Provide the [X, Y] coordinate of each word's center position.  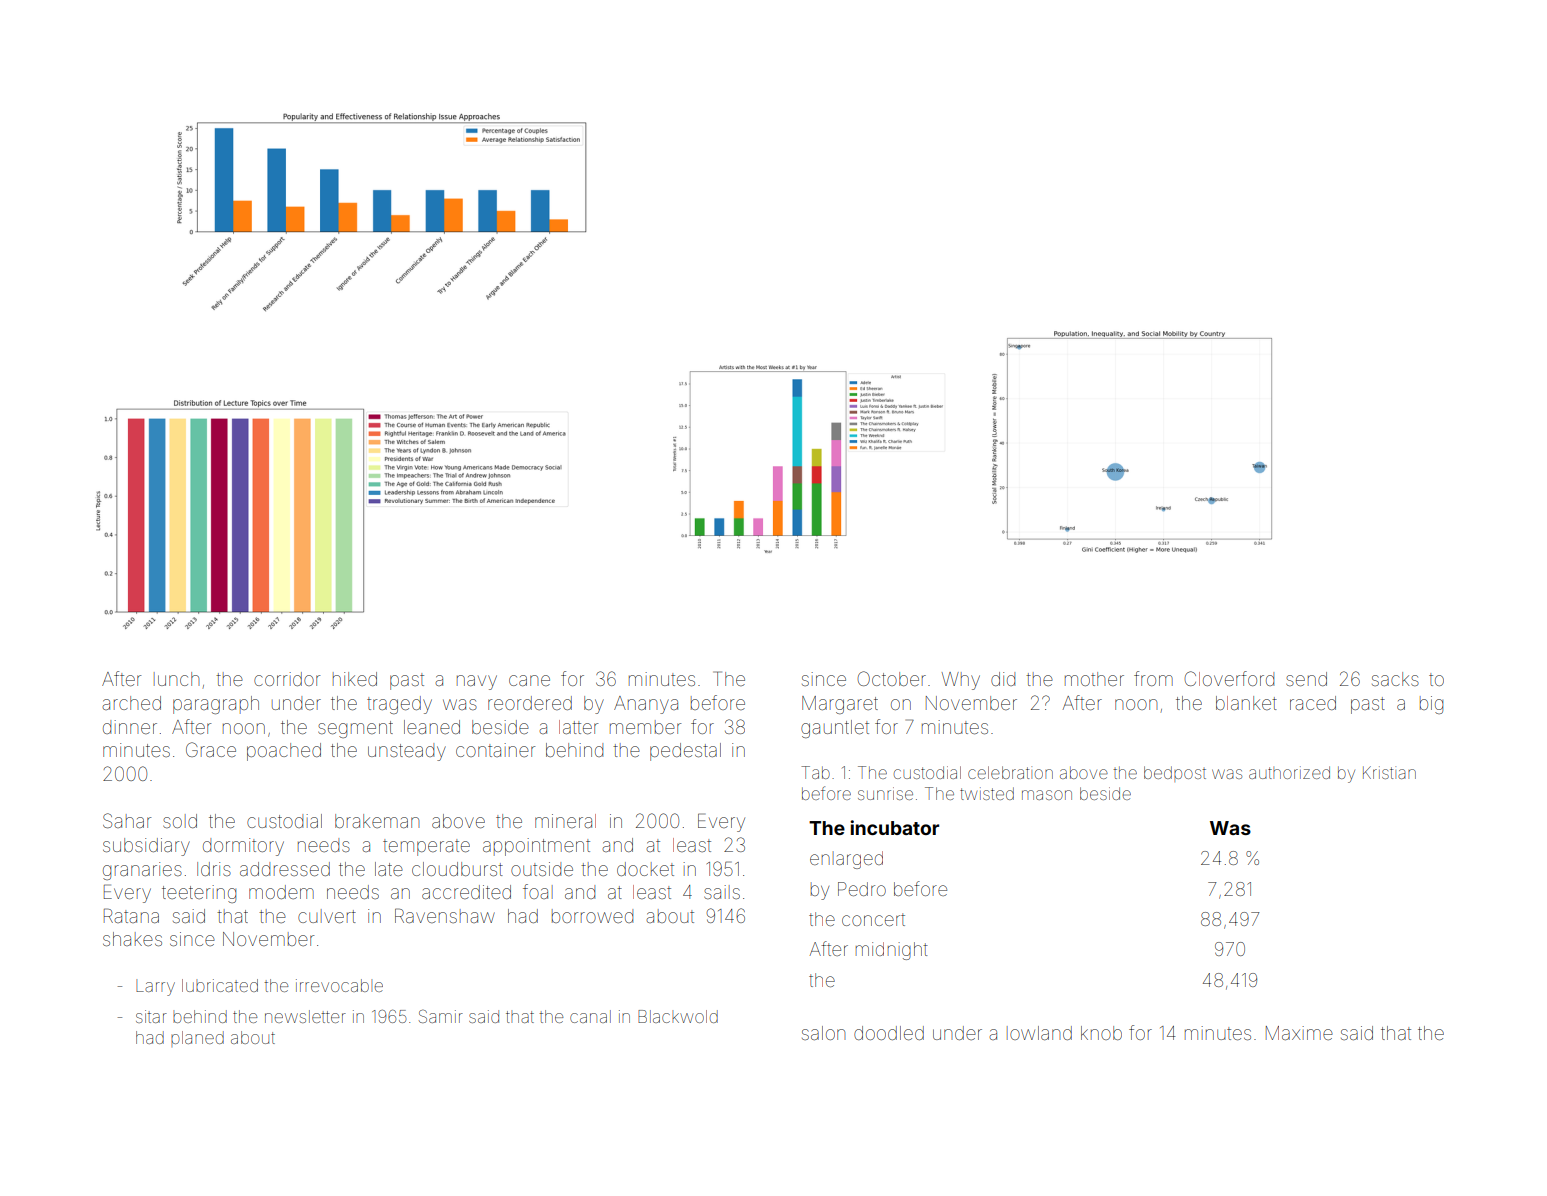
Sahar [127, 820]
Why [961, 681]
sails [722, 892]
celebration [1010, 772]
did [1003, 679]
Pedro [862, 889]
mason [1047, 795]
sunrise [885, 793]
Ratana [131, 915]
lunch [176, 679]
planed [197, 1039]
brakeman [377, 821]
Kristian [1389, 772]
